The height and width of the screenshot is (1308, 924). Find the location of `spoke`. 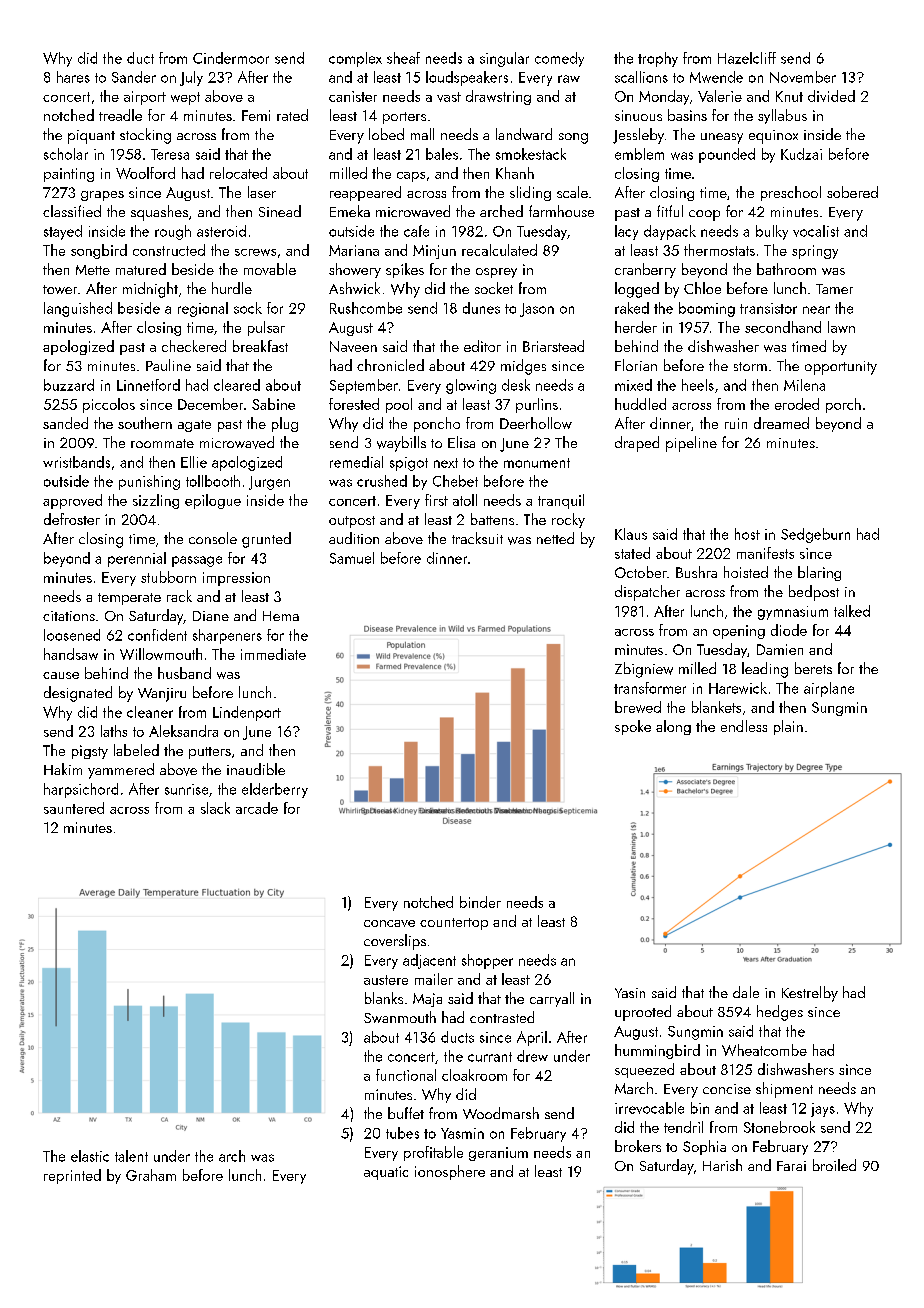

spoke is located at coordinates (633, 727).
